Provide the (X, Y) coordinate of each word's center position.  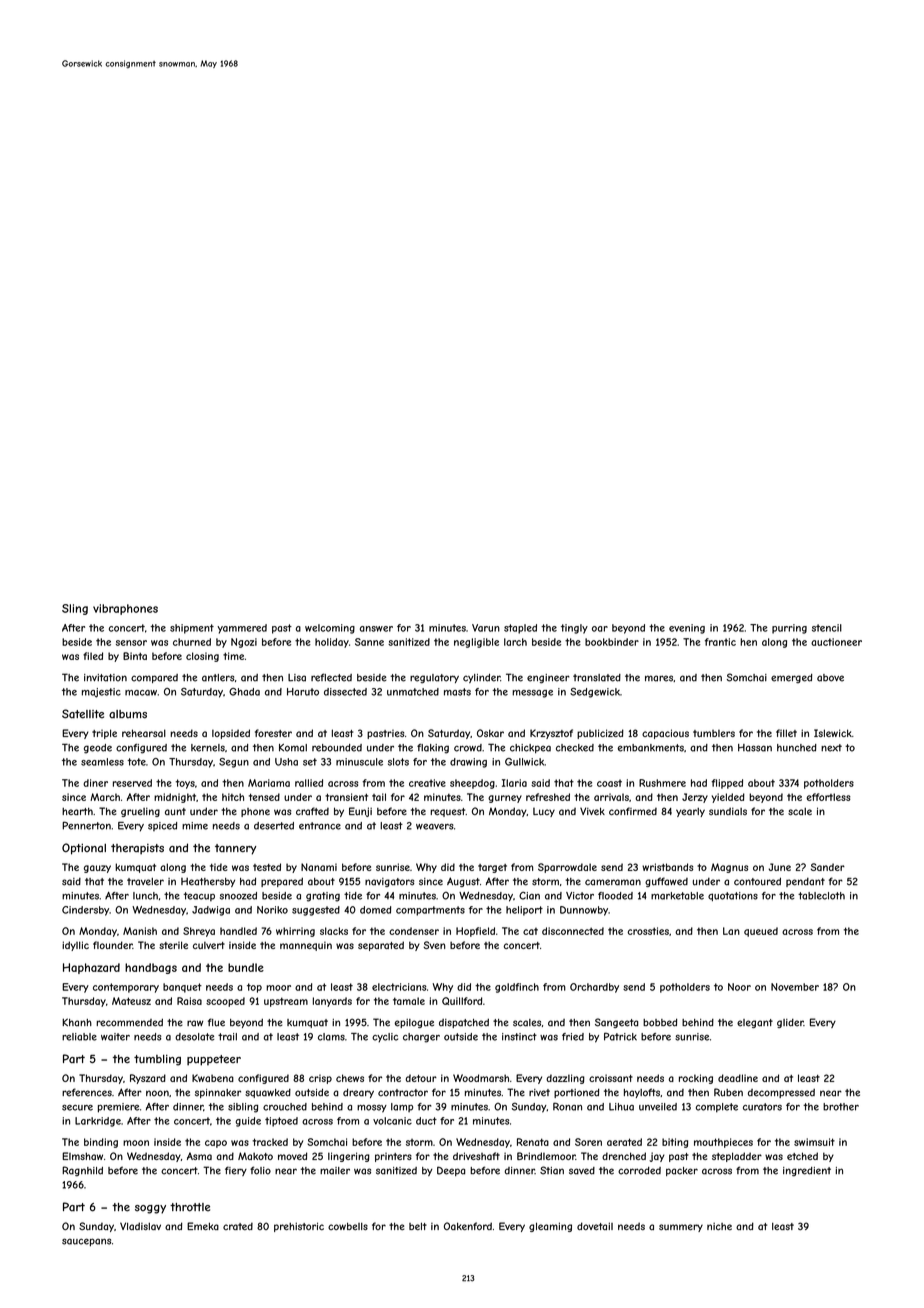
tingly (574, 629)
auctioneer (836, 642)
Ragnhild (82, 1171)
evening (687, 629)
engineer (548, 679)
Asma (199, 1156)
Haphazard (91, 968)
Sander (828, 867)
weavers (435, 827)
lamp (402, 1107)
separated (381, 946)
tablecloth (821, 896)
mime (195, 826)
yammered (242, 629)
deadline (738, 1078)
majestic (101, 693)
